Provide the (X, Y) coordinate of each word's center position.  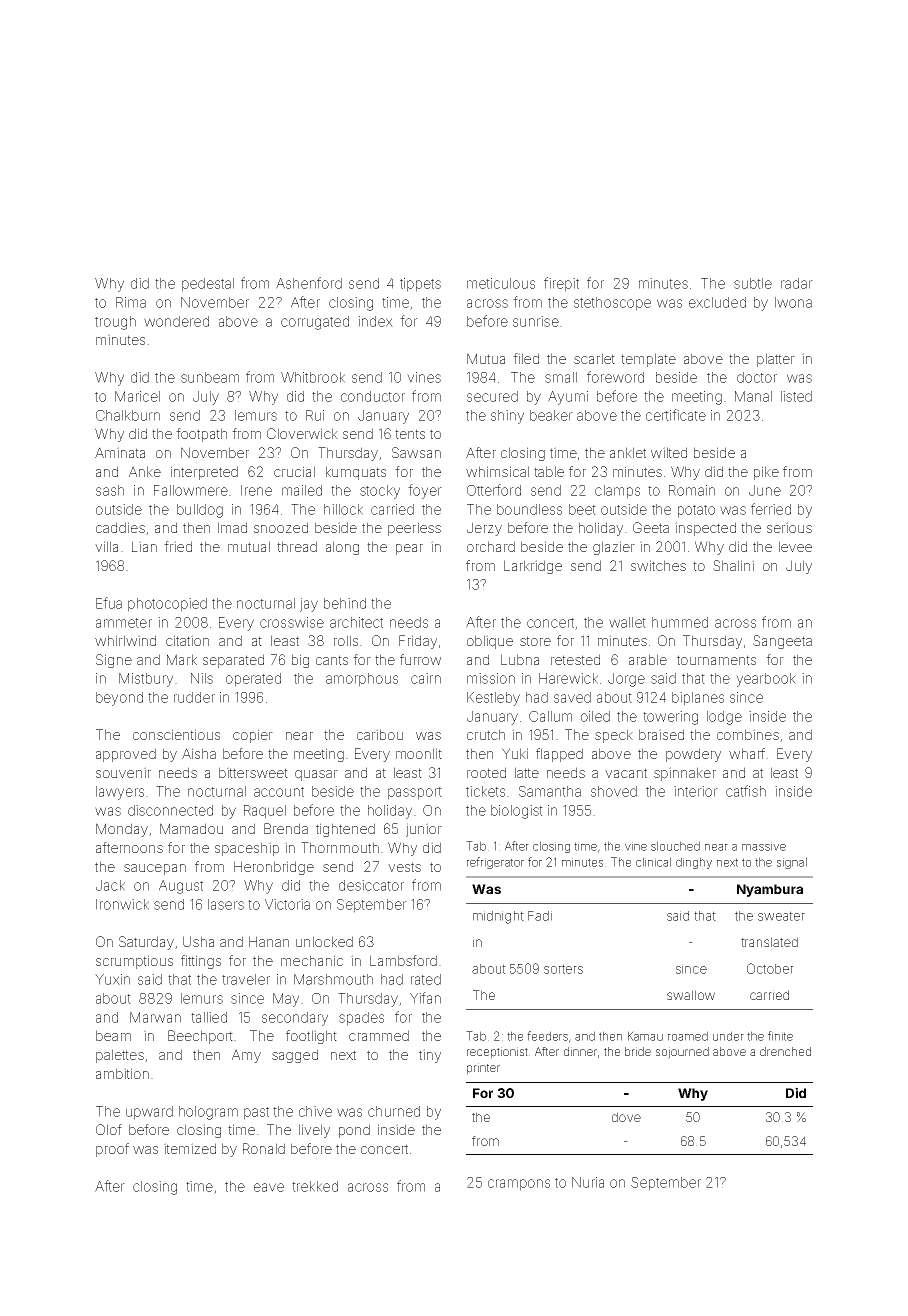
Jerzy (484, 529)
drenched (785, 1051)
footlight (311, 1037)
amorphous (362, 680)
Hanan (269, 941)
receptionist (497, 1053)
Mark (182, 659)
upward (149, 1113)
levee (795, 546)
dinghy (694, 863)
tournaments (716, 660)
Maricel (137, 396)
